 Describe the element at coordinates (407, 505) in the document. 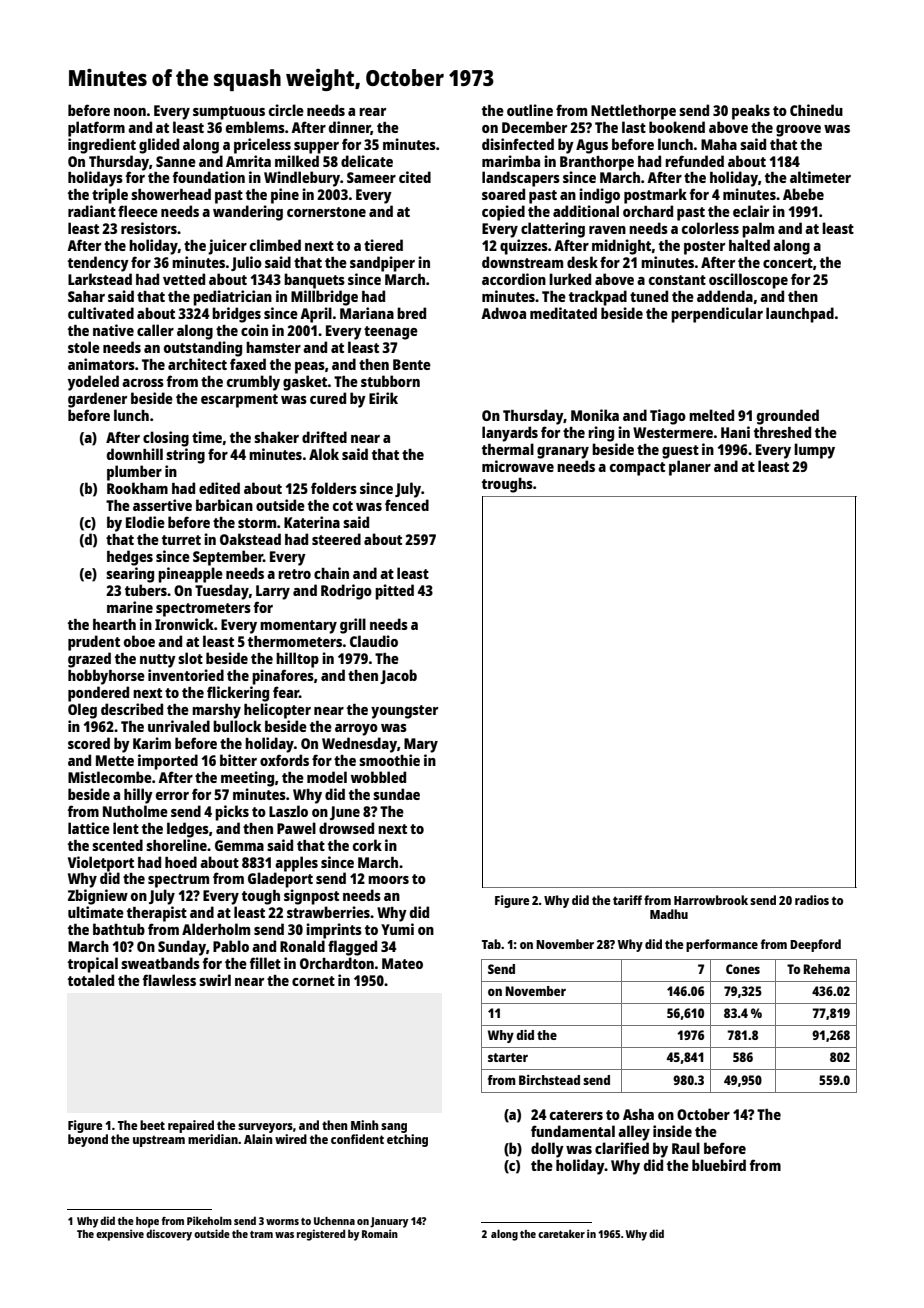

I see `fenced` at that location.
